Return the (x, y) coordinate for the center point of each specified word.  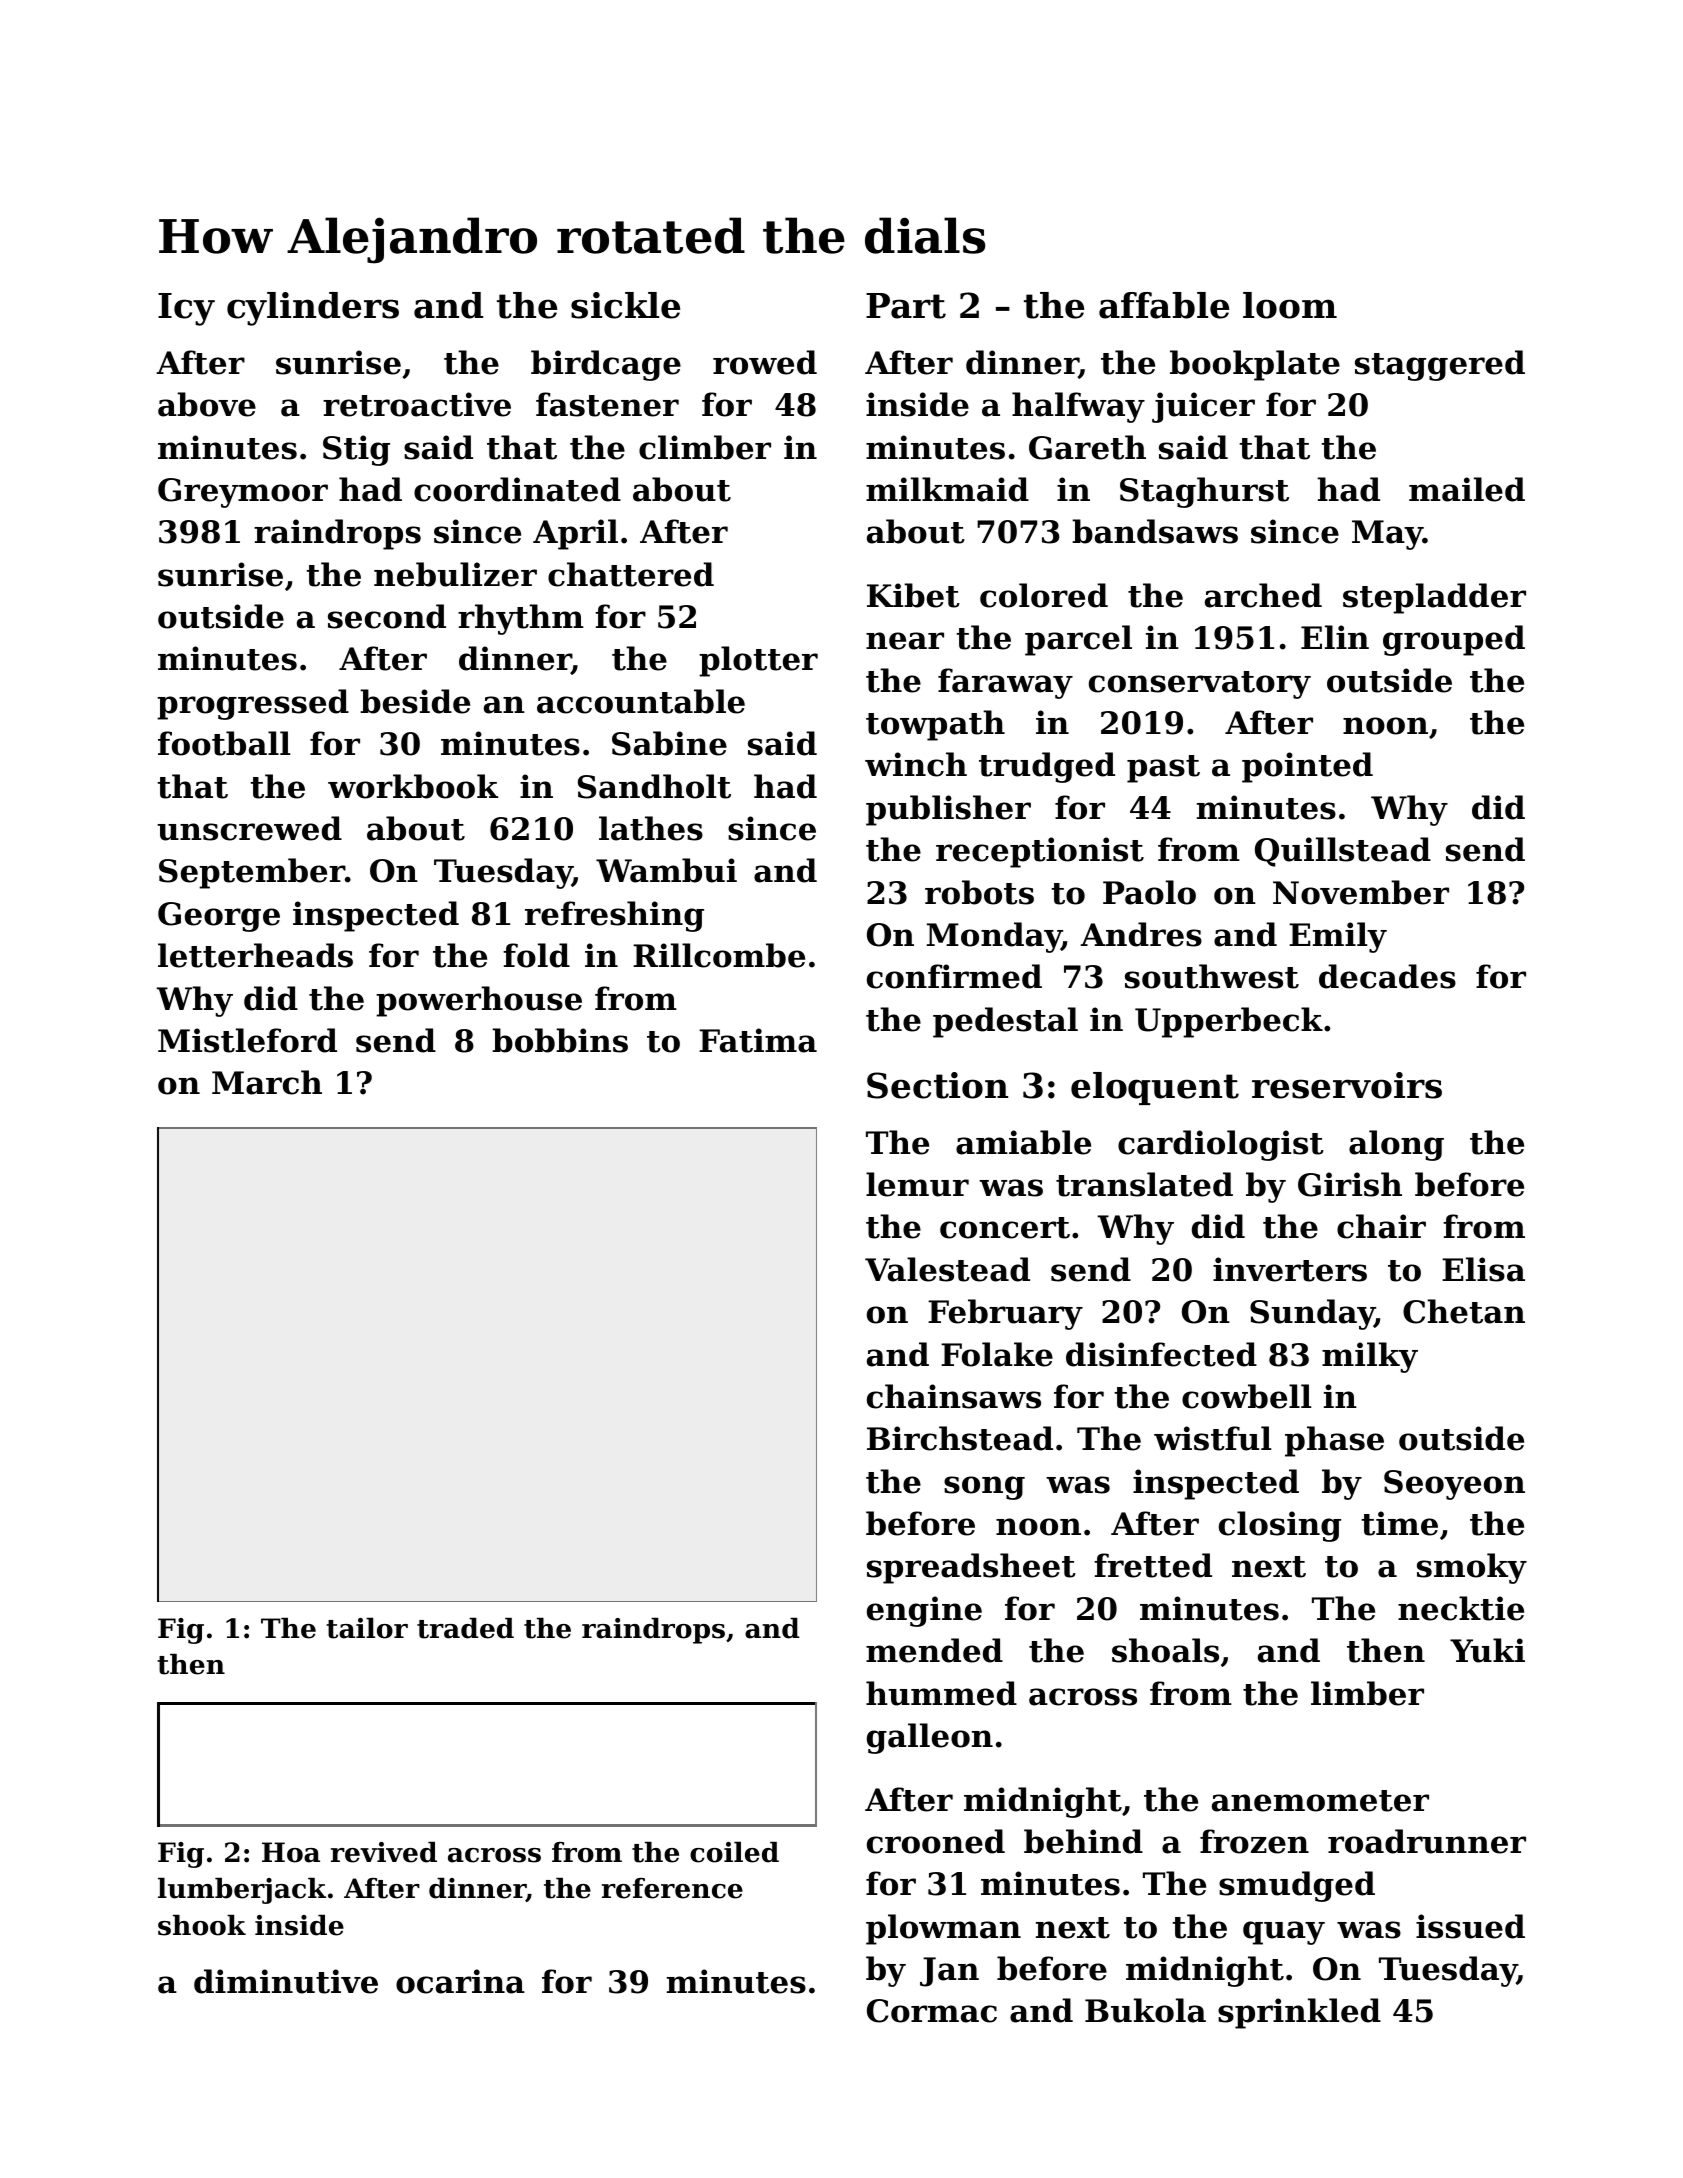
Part (906, 306)
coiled (734, 1852)
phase (1334, 1441)
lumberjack (242, 1891)
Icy (186, 309)
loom (1290, 305)
